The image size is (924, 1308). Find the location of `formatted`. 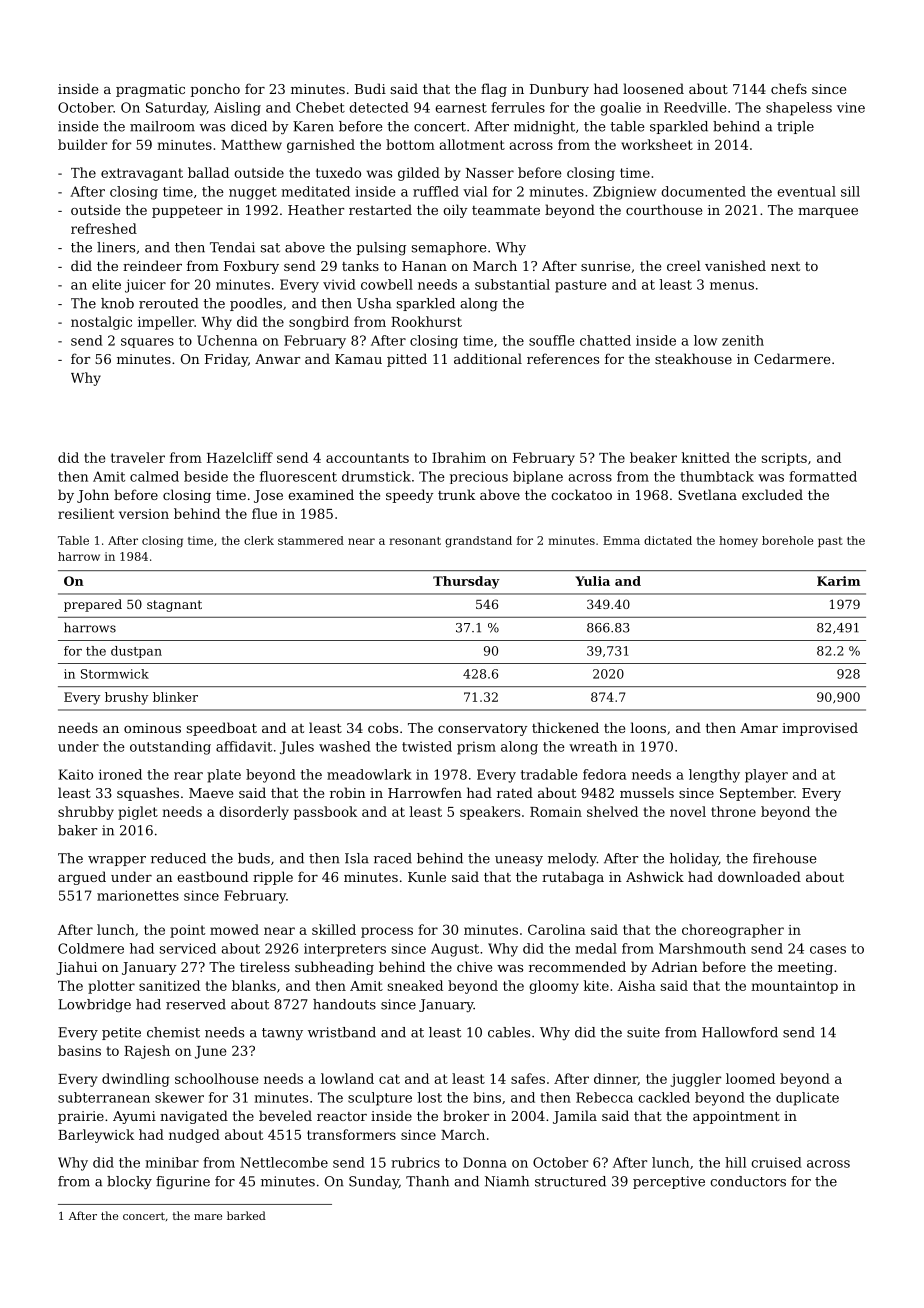

formatted is located at coordinates (823, 476).
